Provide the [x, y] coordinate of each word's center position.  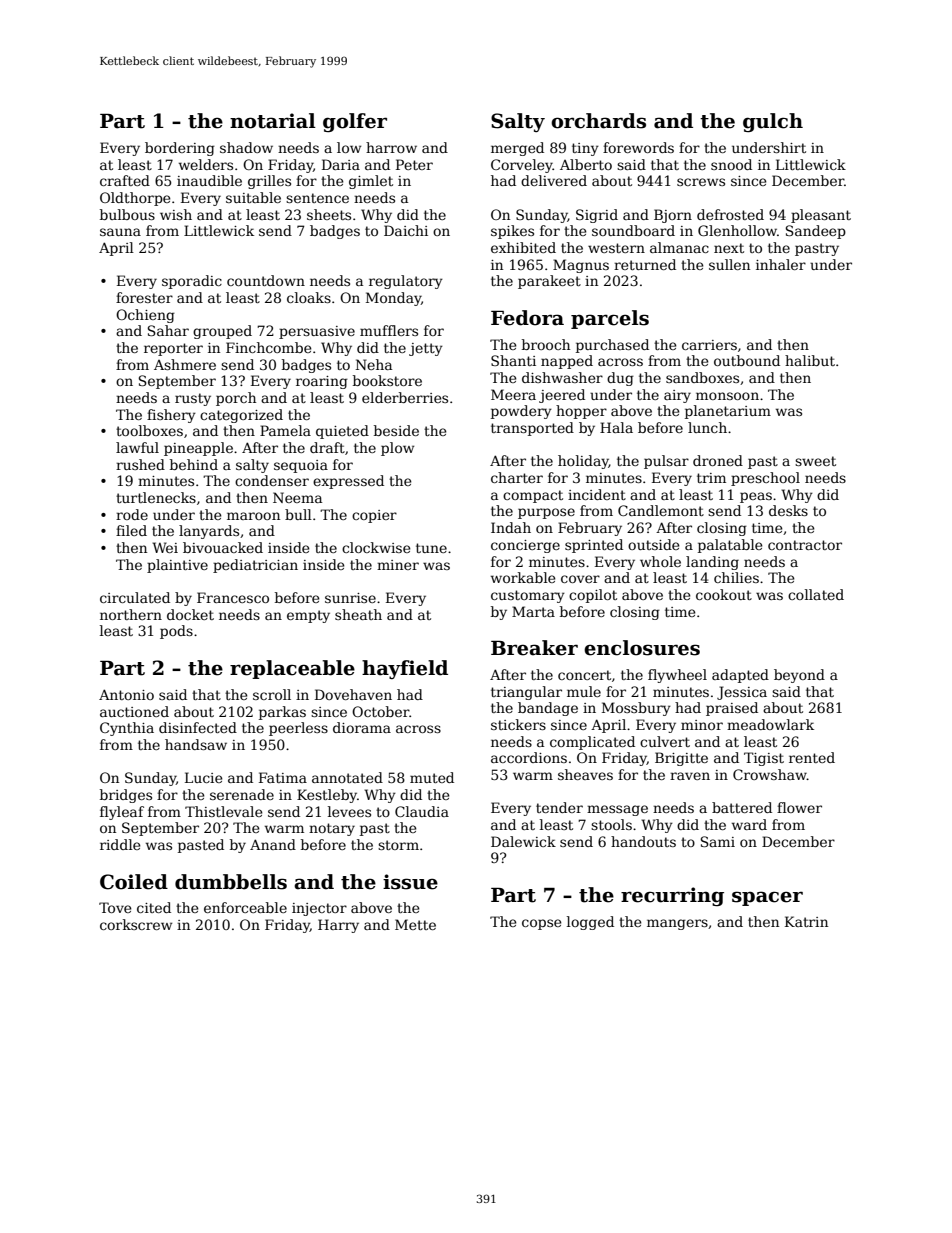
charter [517, 477]
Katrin [806, 921]
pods [176, 632]
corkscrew [136, 924]
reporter [173, 349]
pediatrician [255, 566]
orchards [598, 121]
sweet [815, 461]
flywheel [677, 676]
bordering [180, 149]
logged [590, 923]
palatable [730, 546]
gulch [773, 122]
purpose [546, 513]
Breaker [534, 648]
